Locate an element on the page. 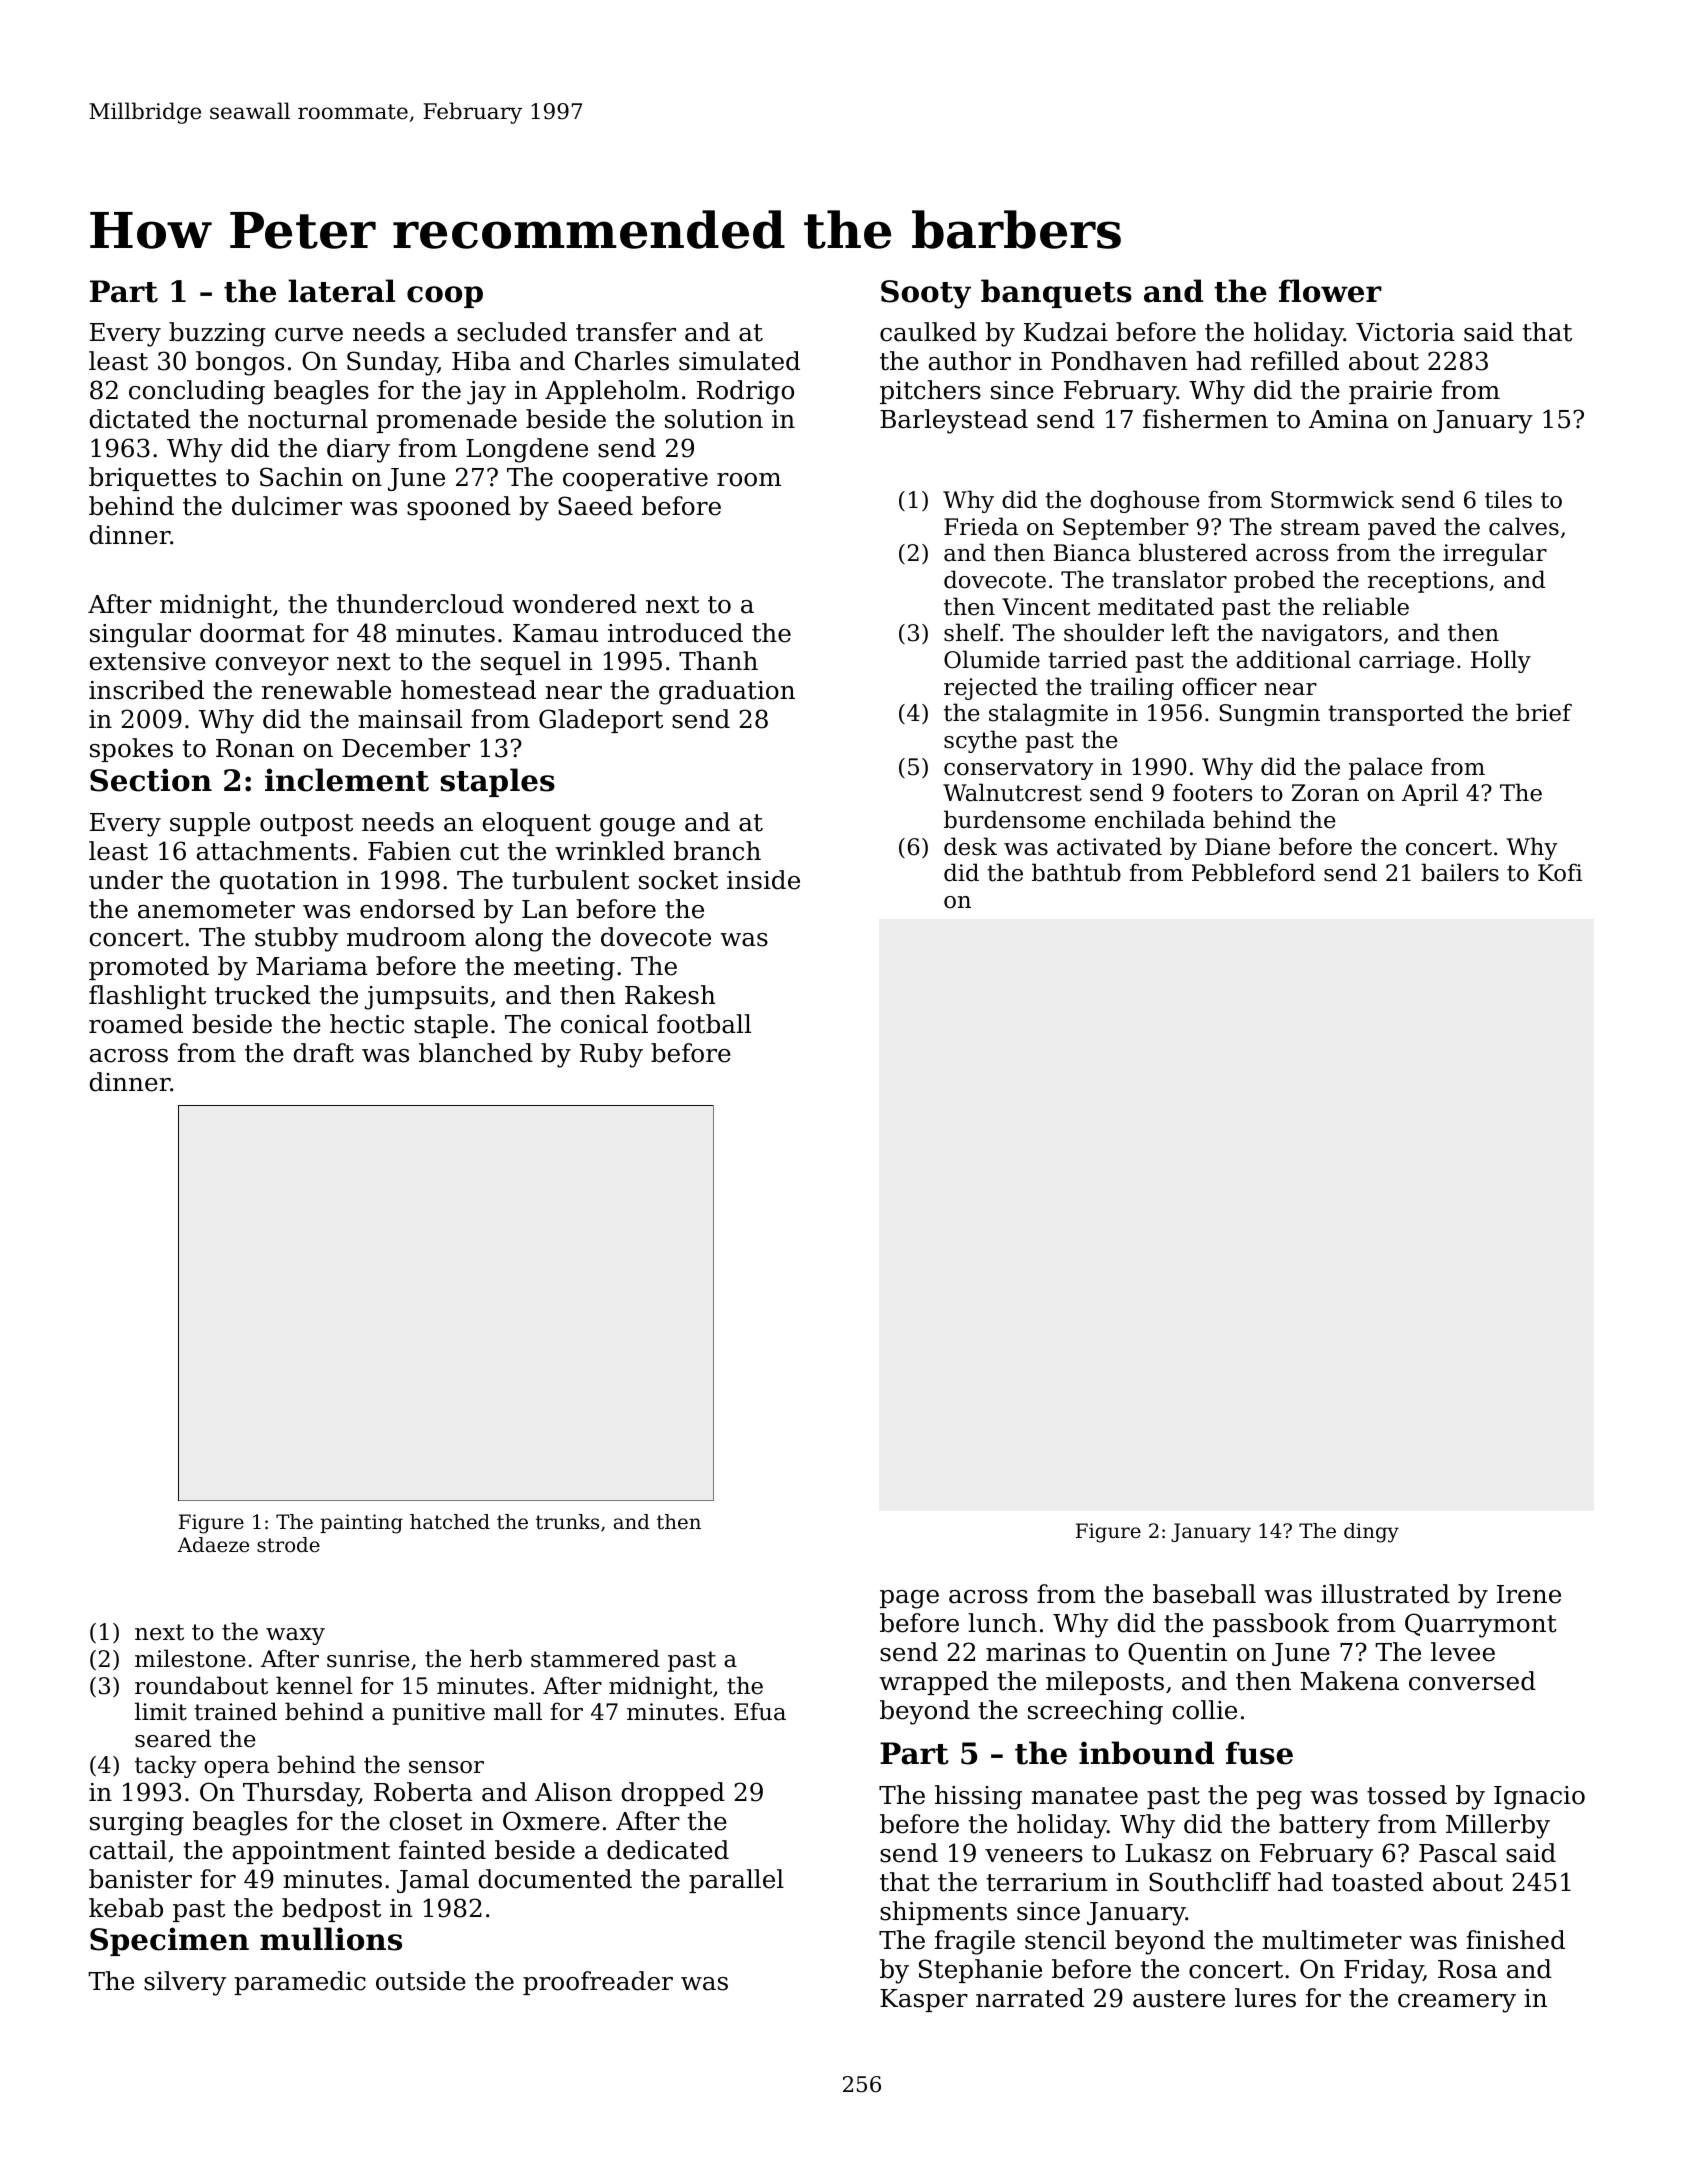 The height and width of the image is (2178, 1683). proofreader is located at coordinates (598, 1983).
